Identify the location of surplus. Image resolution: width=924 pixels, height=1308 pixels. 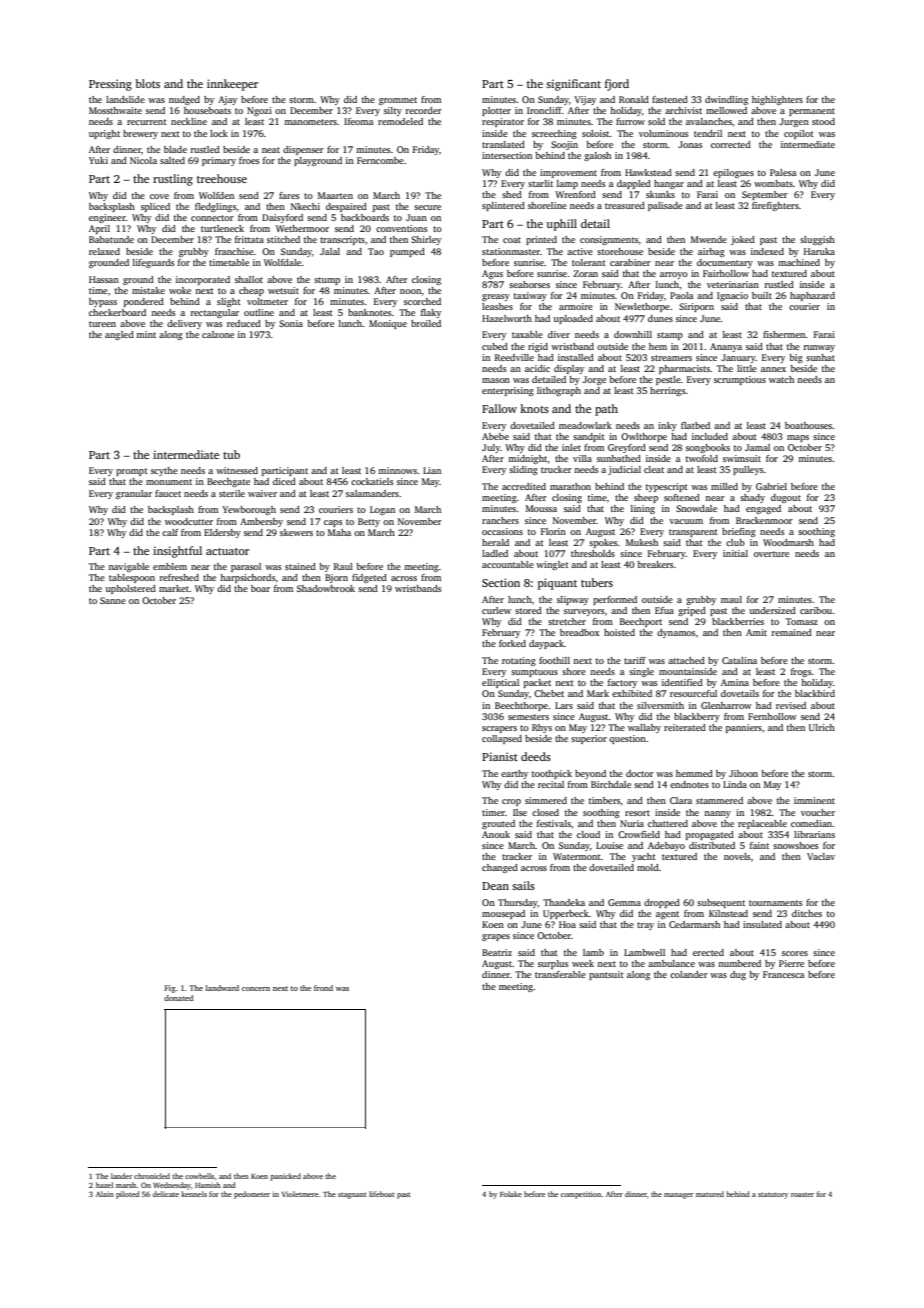
(553, 964).
